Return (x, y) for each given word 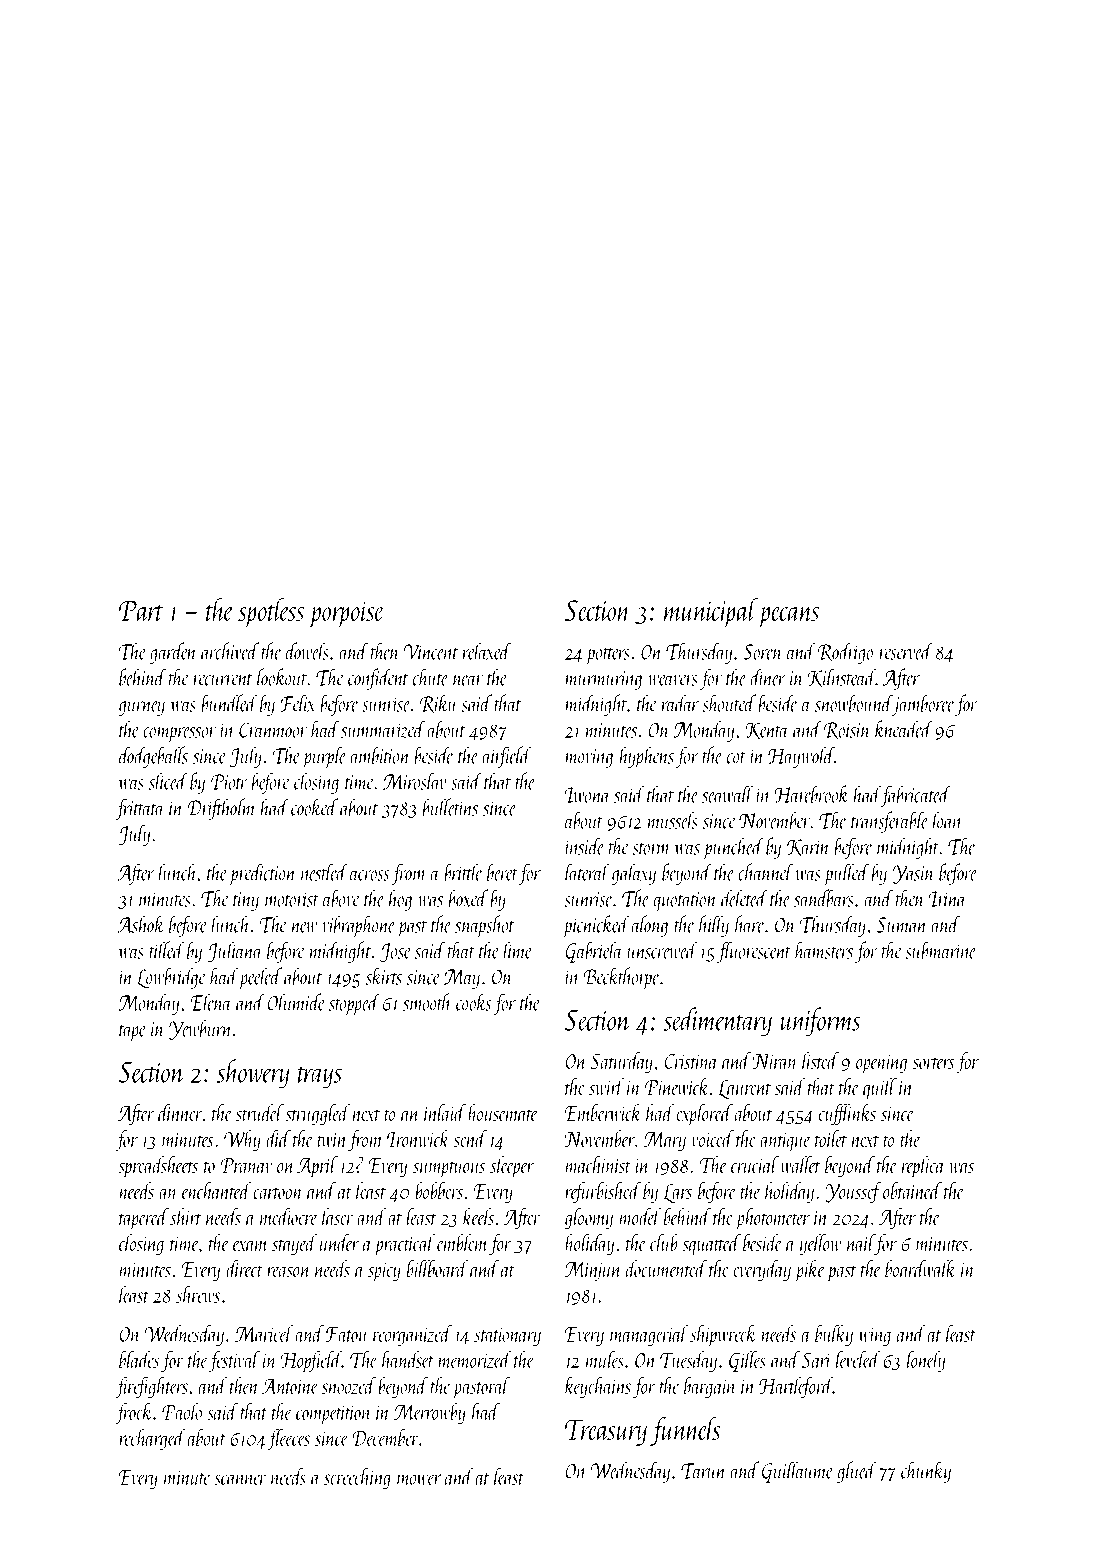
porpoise (347, 614)
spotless (271, 613)
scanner (240, 1479)
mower (419, 1479)
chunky (926, 1472)
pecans (788, 617)
